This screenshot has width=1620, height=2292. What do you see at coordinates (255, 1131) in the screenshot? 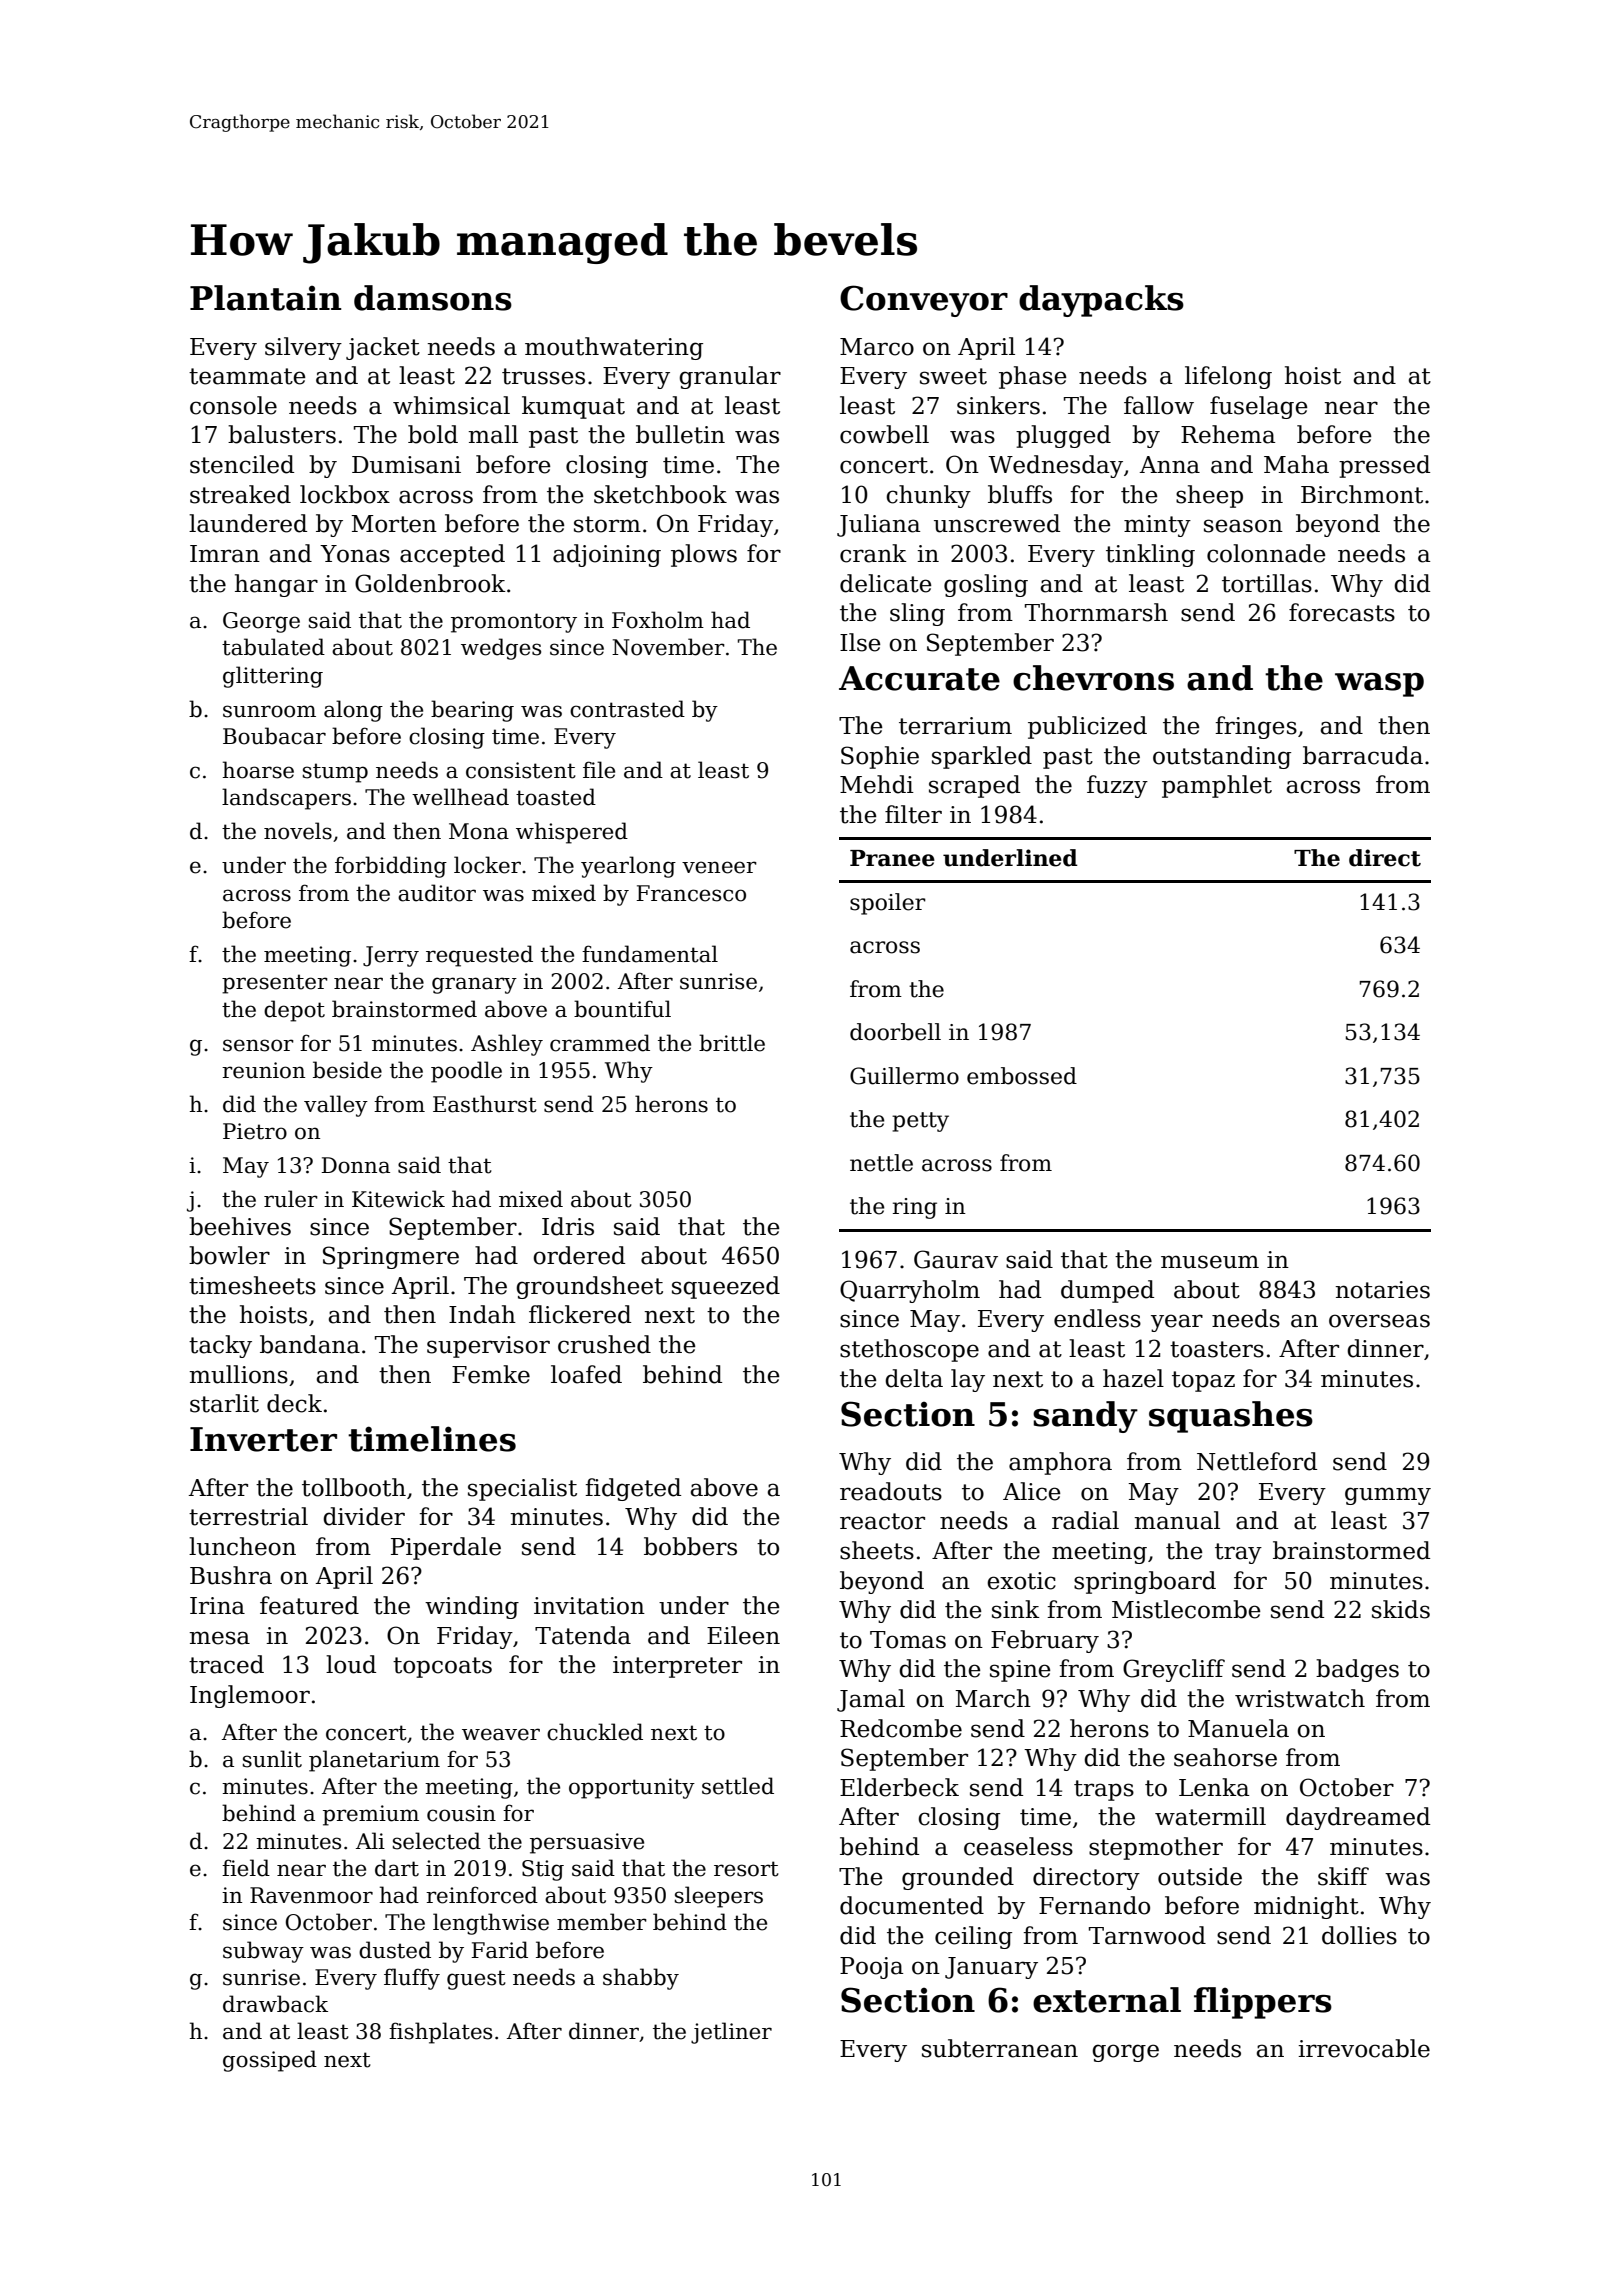
I see `Pietro` at bounding box center [255, 1131].
